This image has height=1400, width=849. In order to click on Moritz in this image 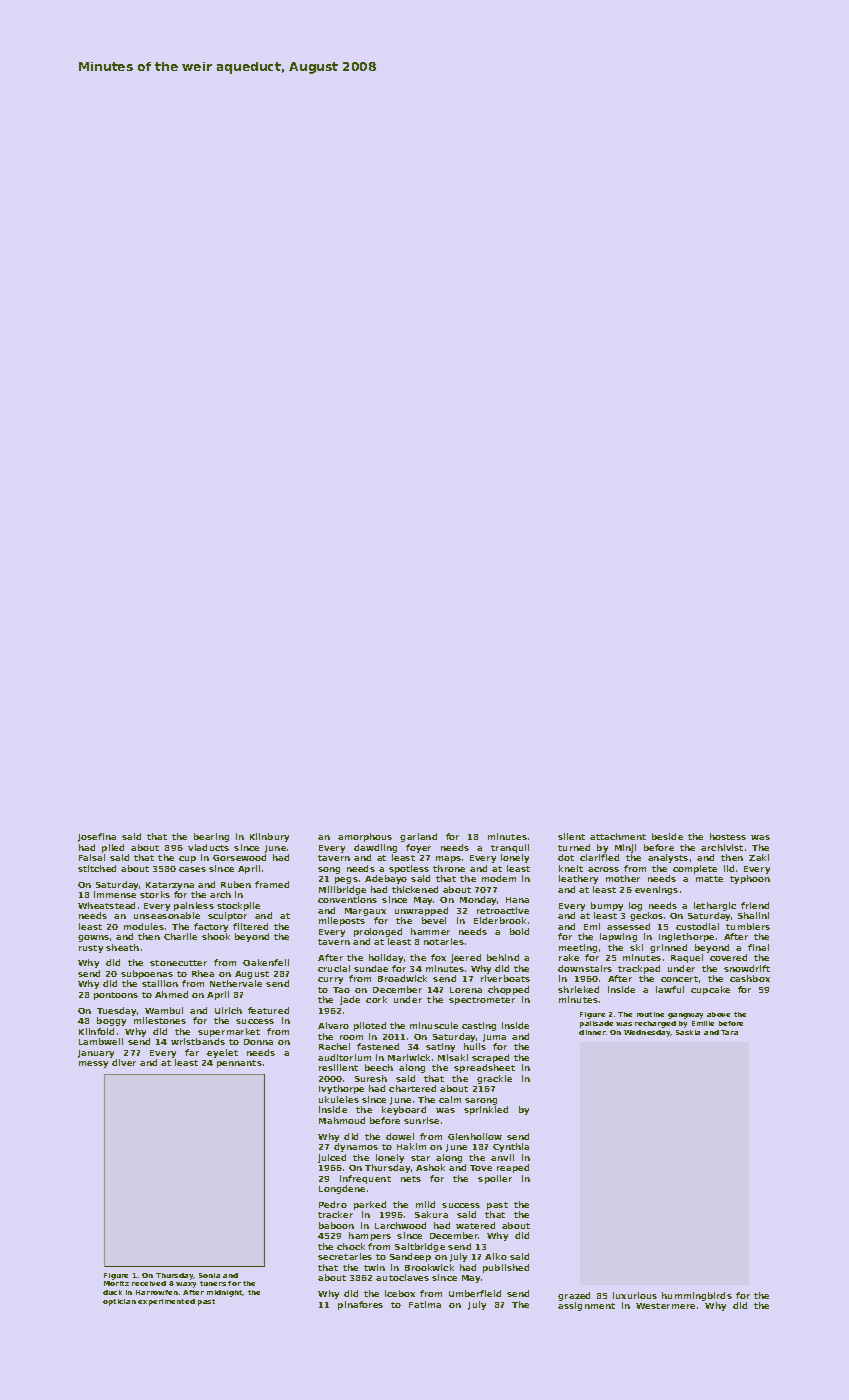, I will do `click(116, 1283)`.
